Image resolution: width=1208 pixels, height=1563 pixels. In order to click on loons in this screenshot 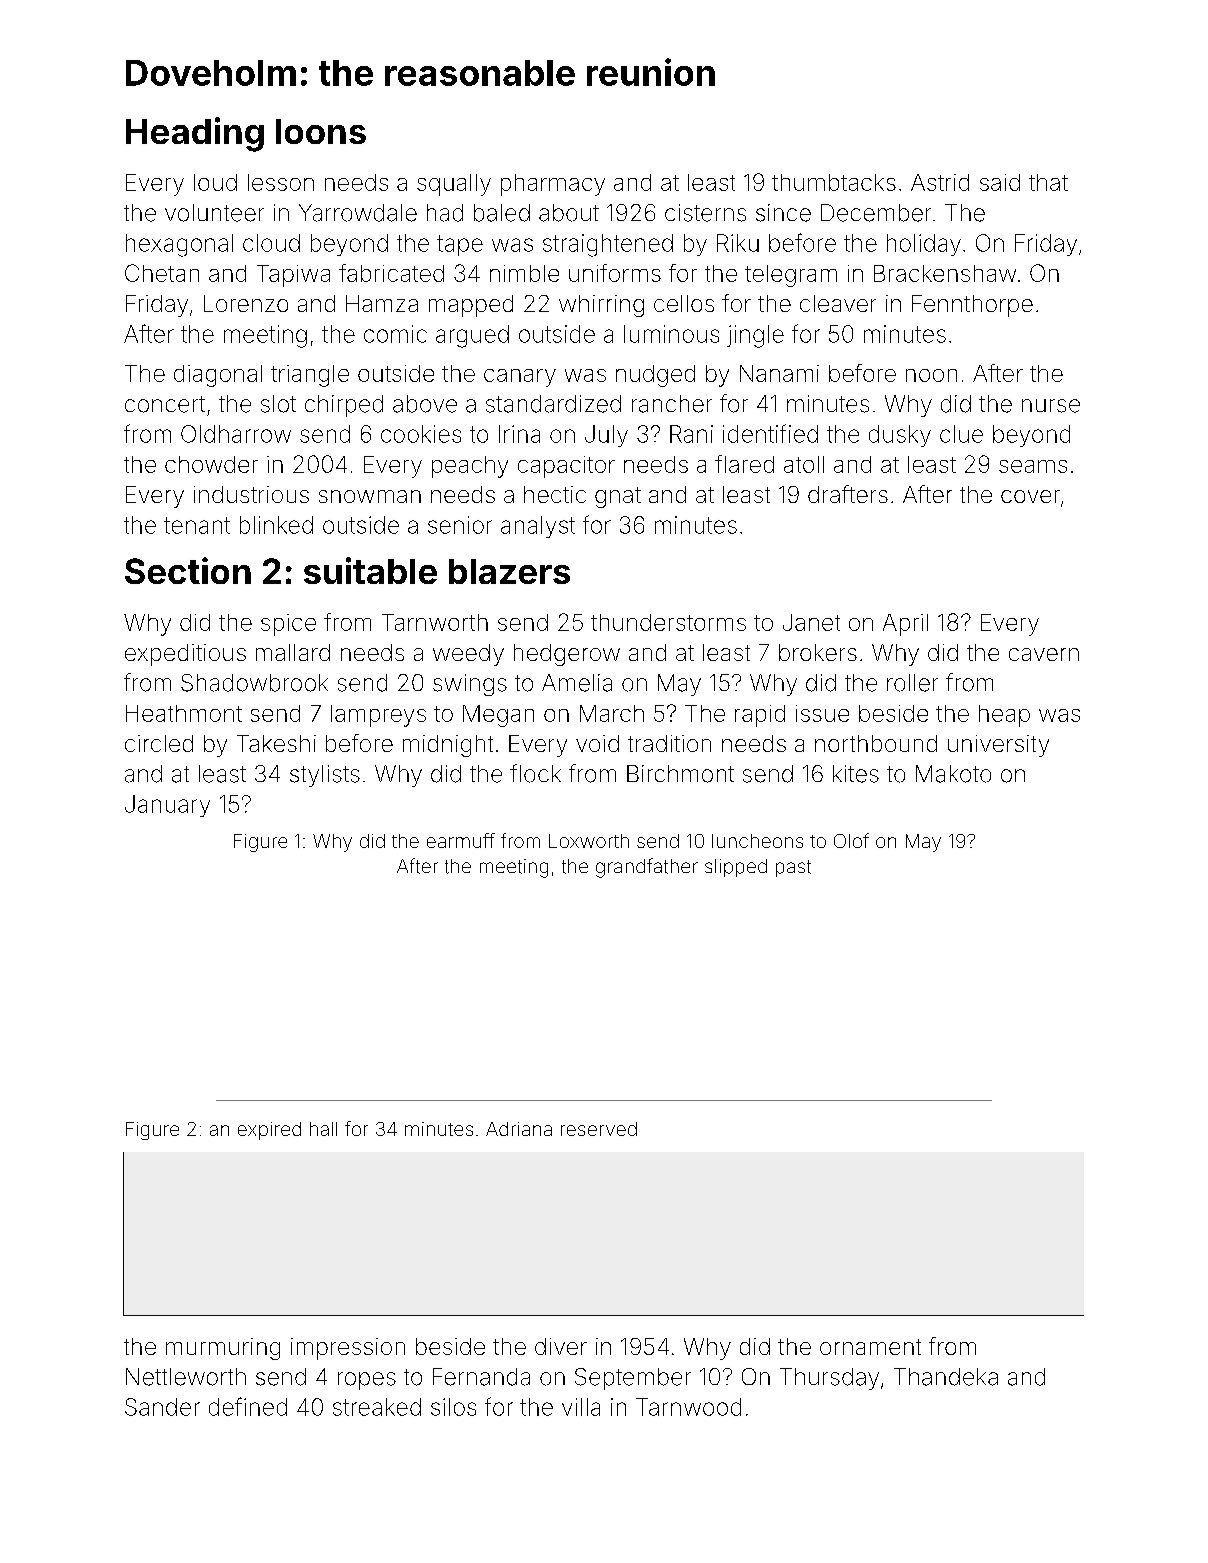, I will do `click(321, 131)`.
